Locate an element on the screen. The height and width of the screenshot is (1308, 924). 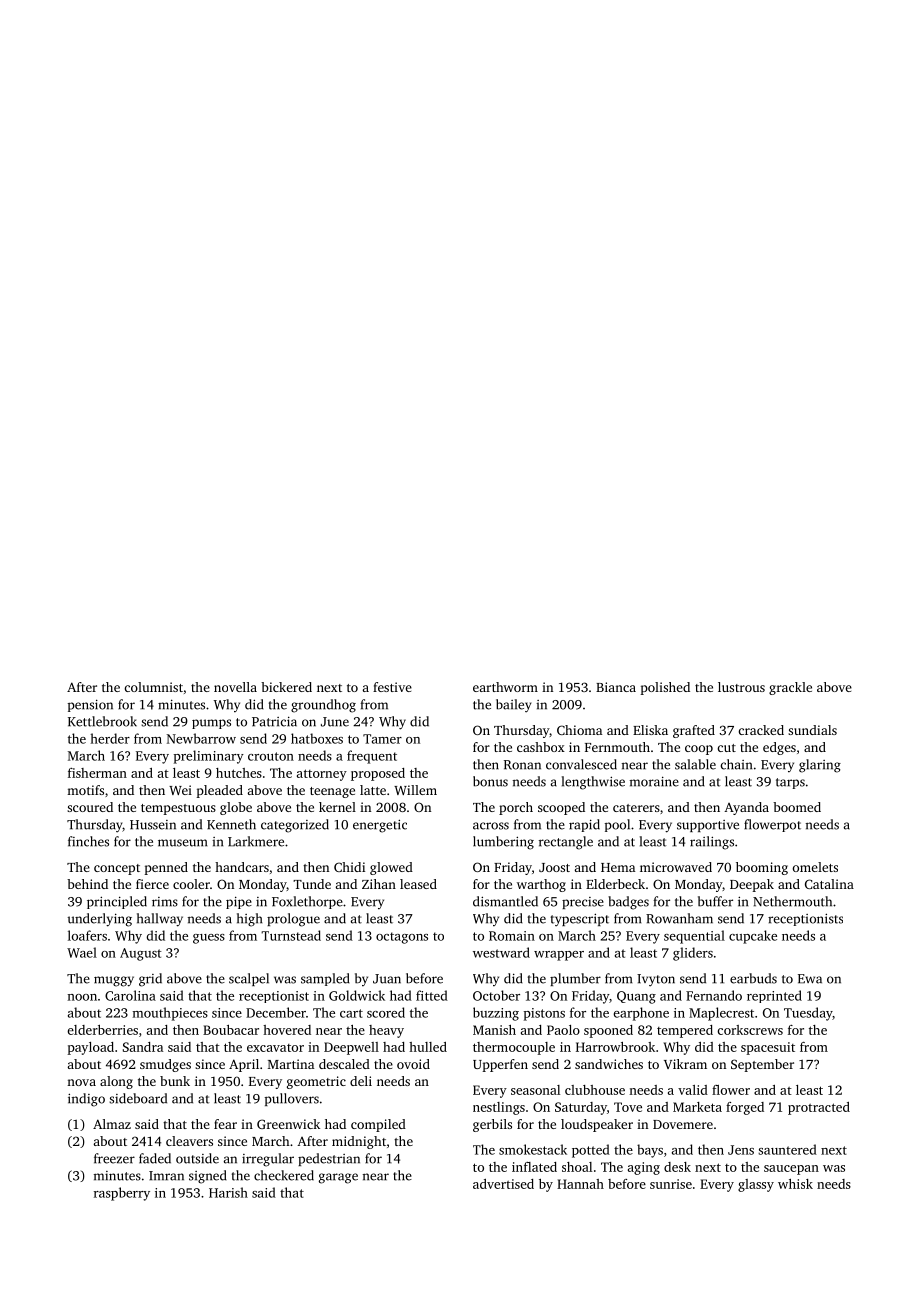
festive is located at coordinates (392, 687).
